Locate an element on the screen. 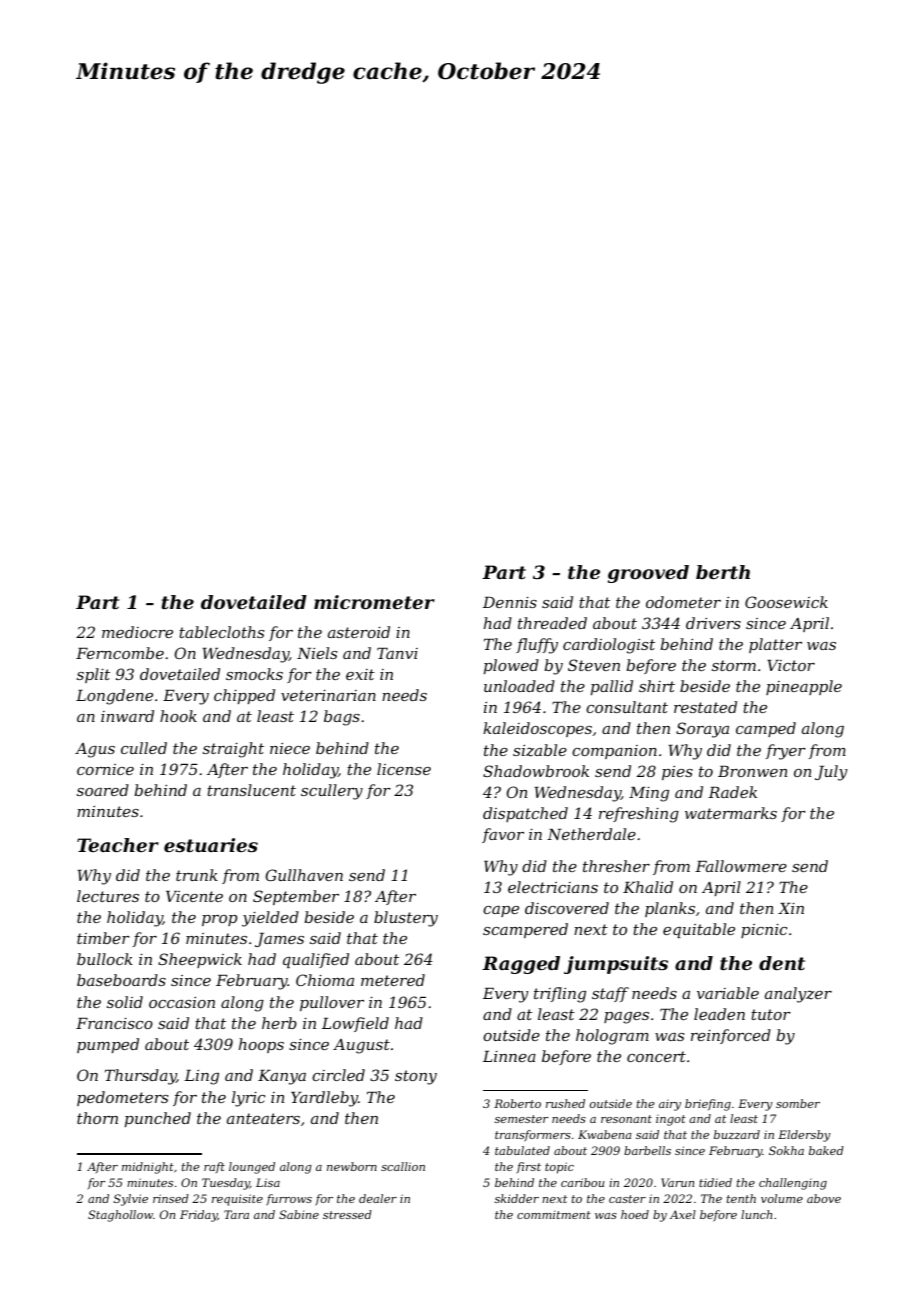  hook is located at coordinates (178, 716).
